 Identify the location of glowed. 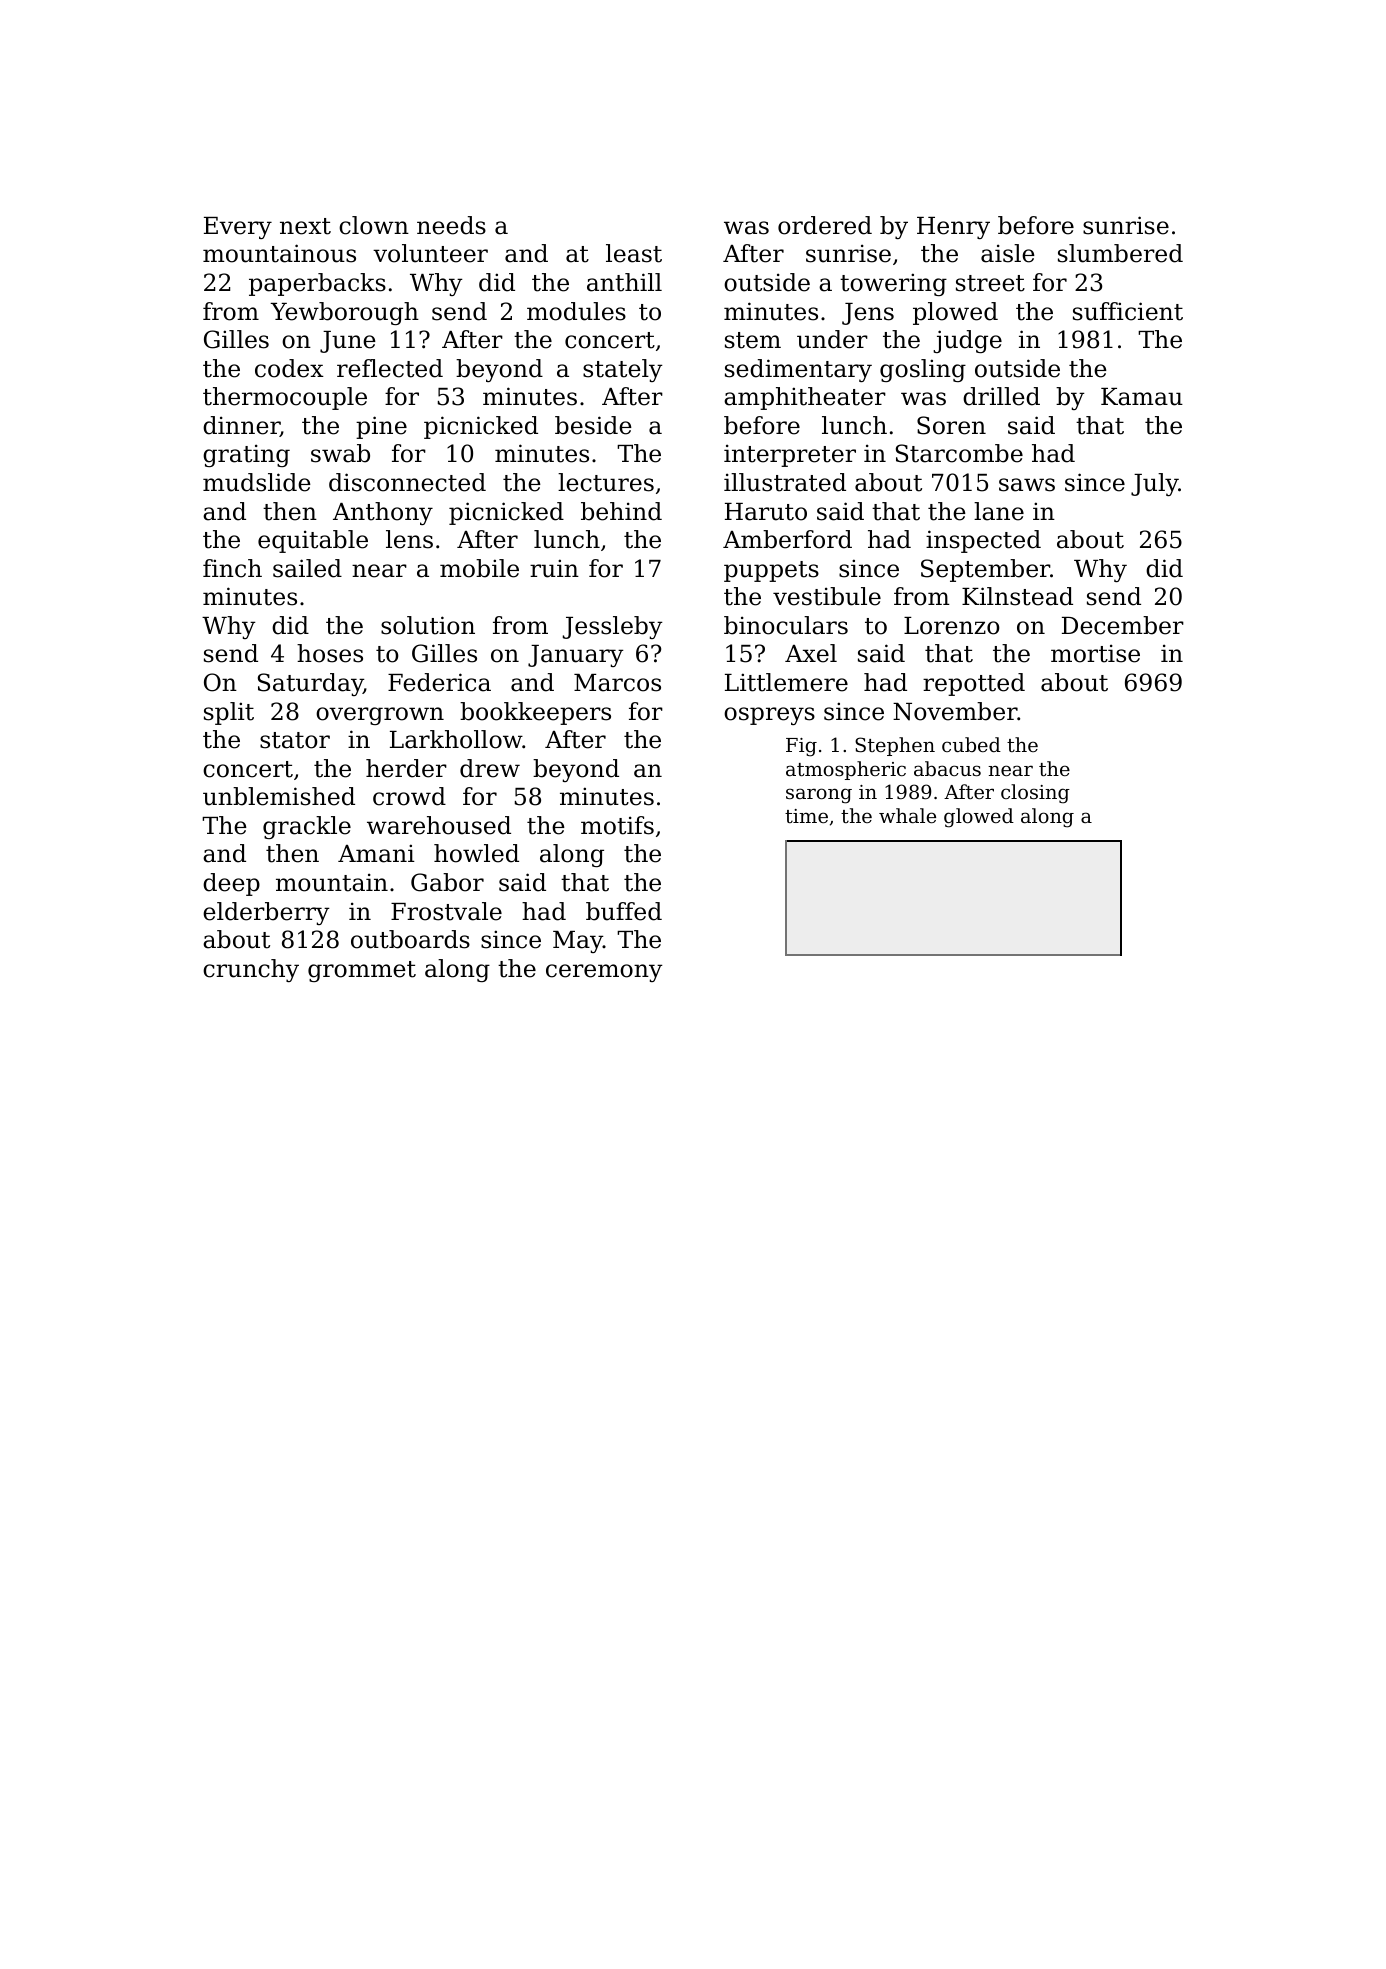
(979, 818).
